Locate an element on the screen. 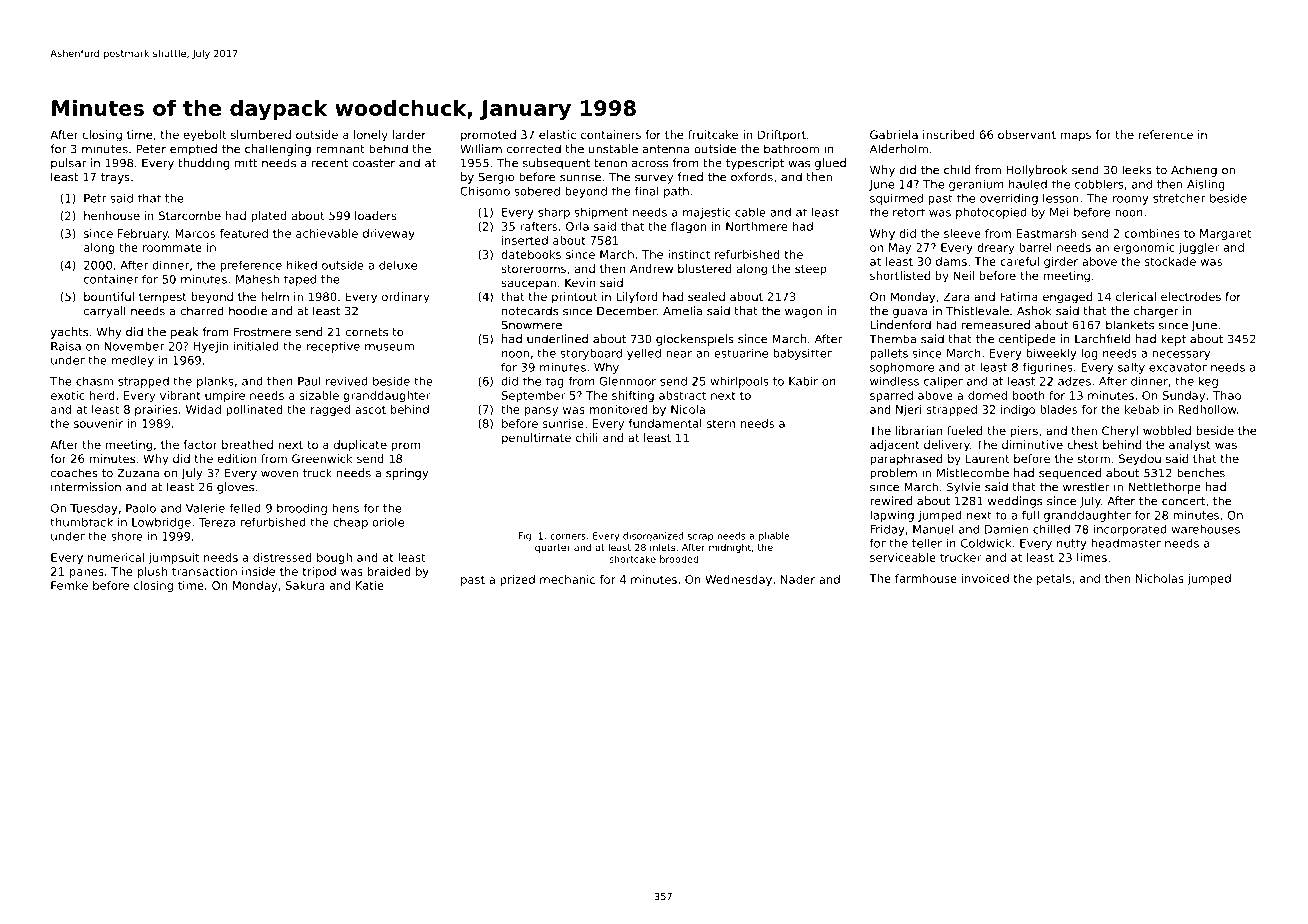 This screenshot has width=1308, height=924. instinct is located at coordinates (689, 254).
